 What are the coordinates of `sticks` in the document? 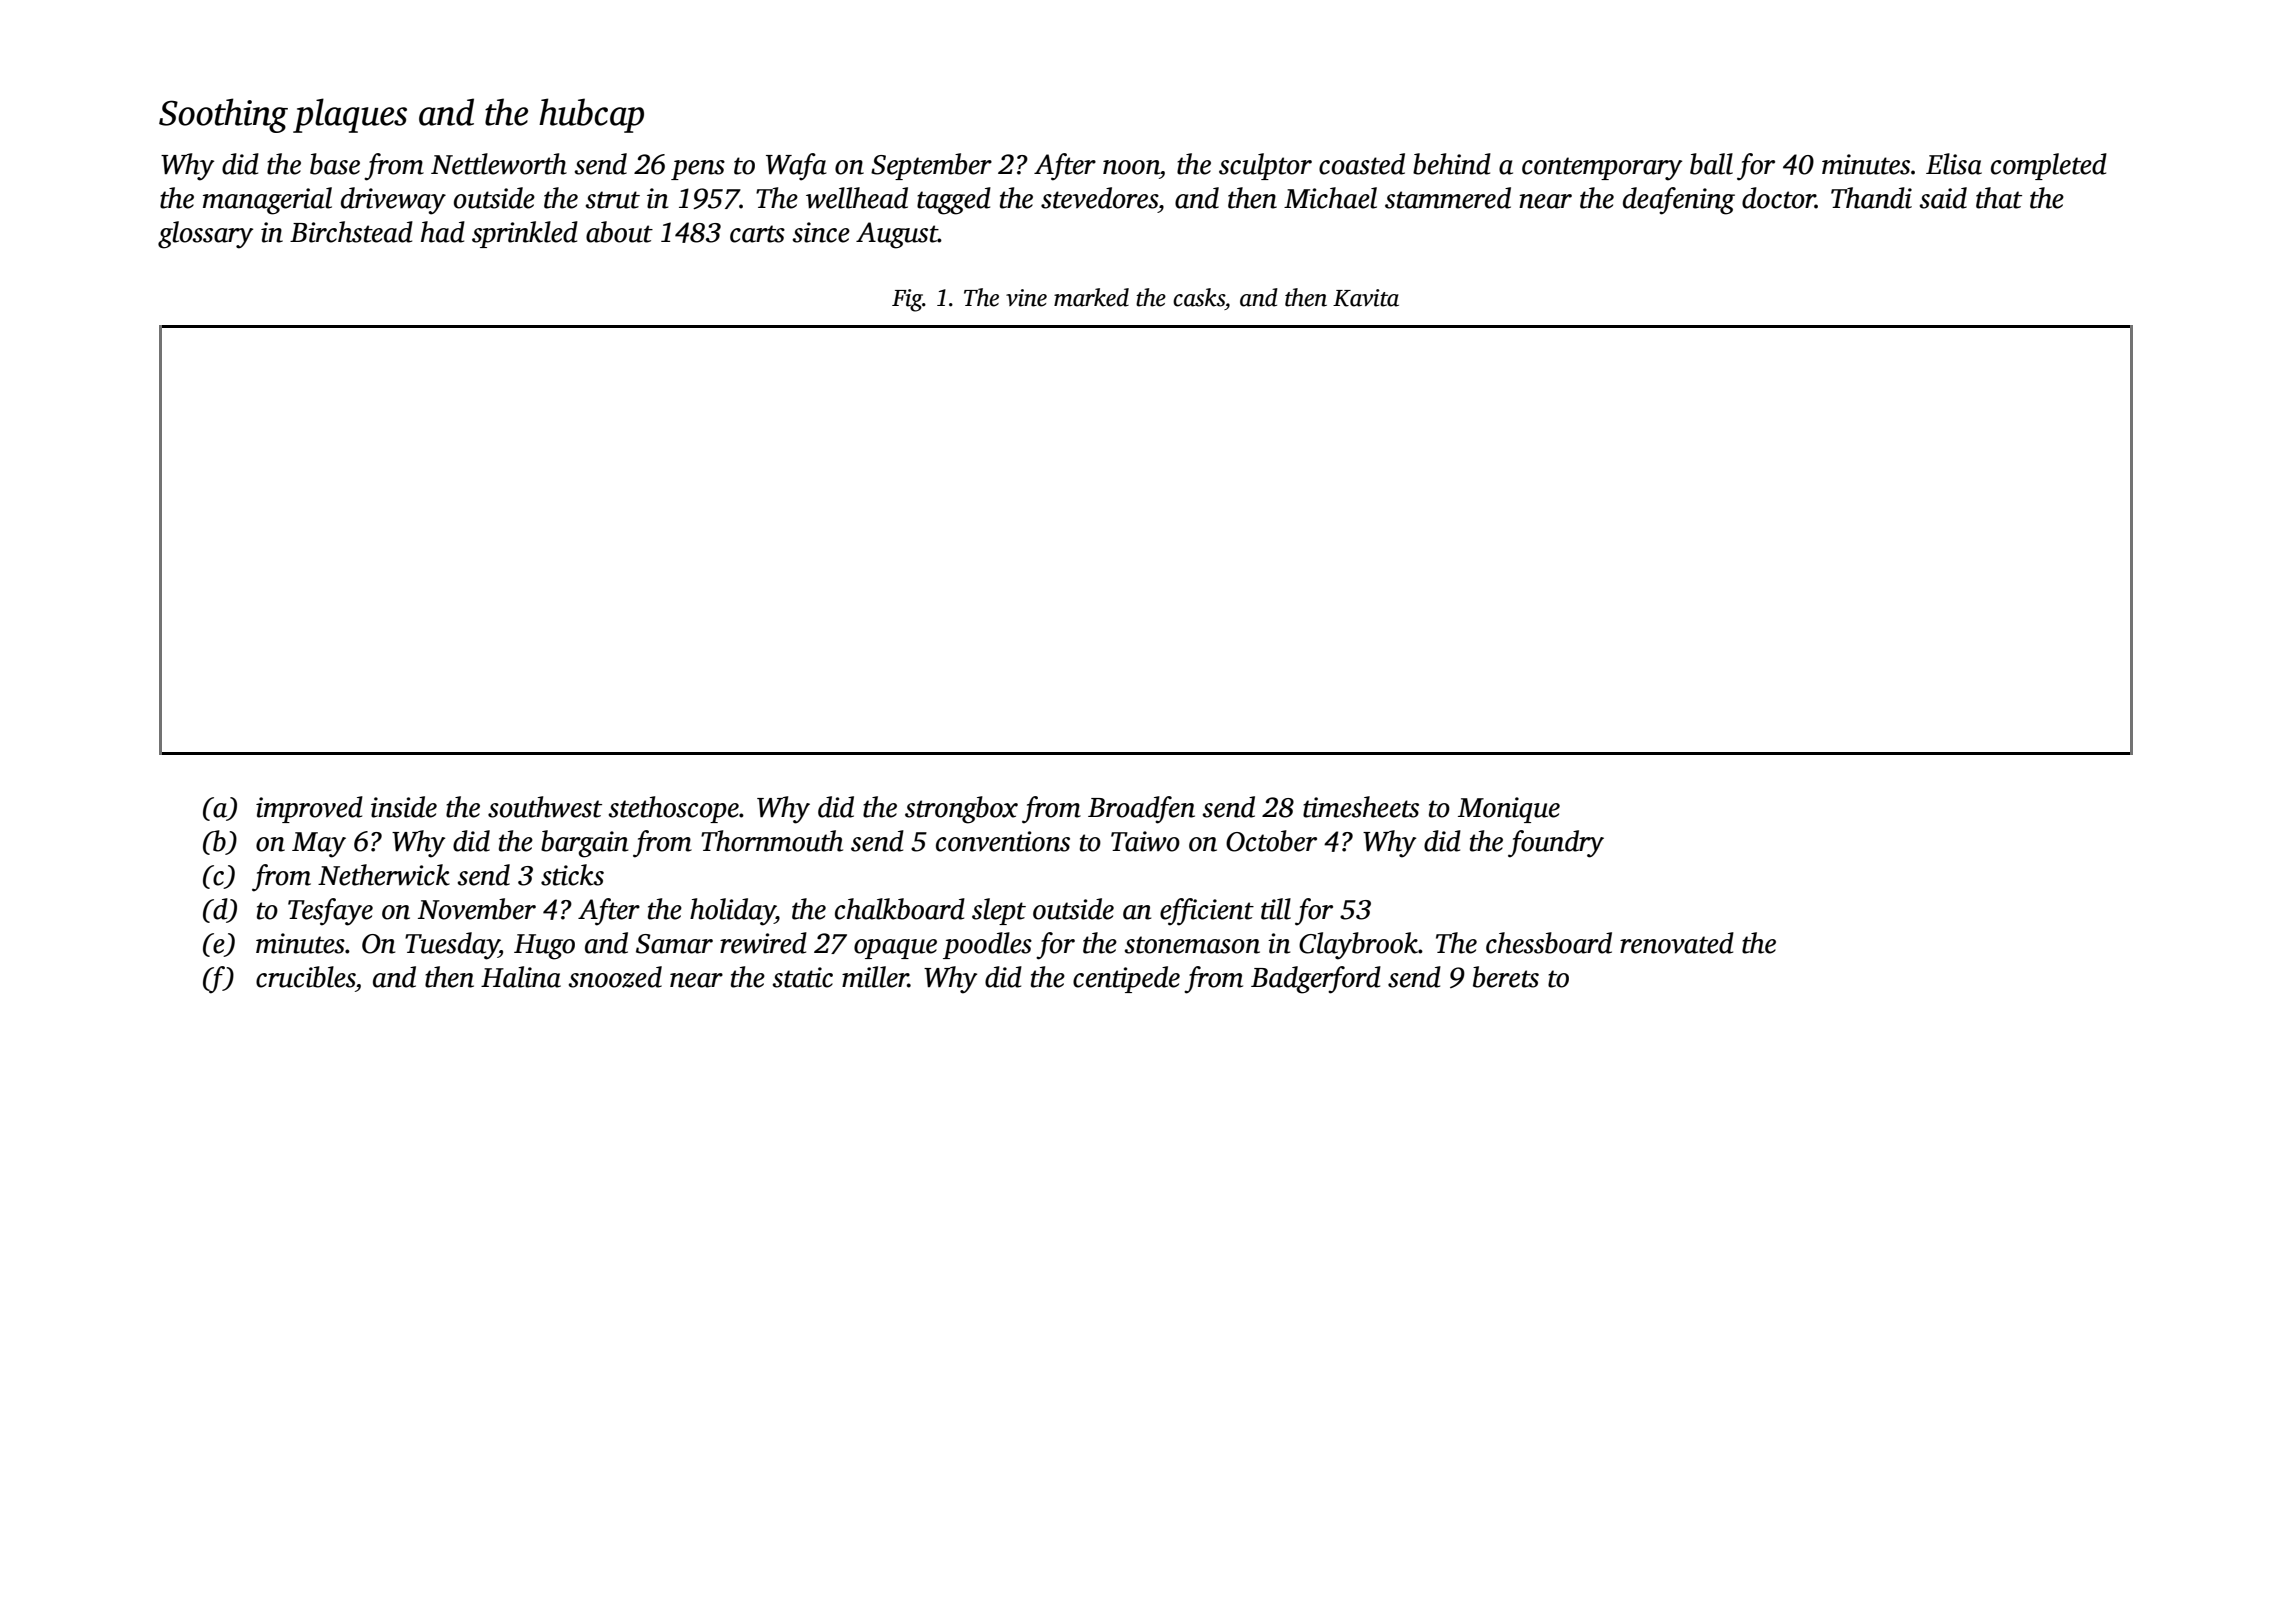 It's located at (572, 875).
